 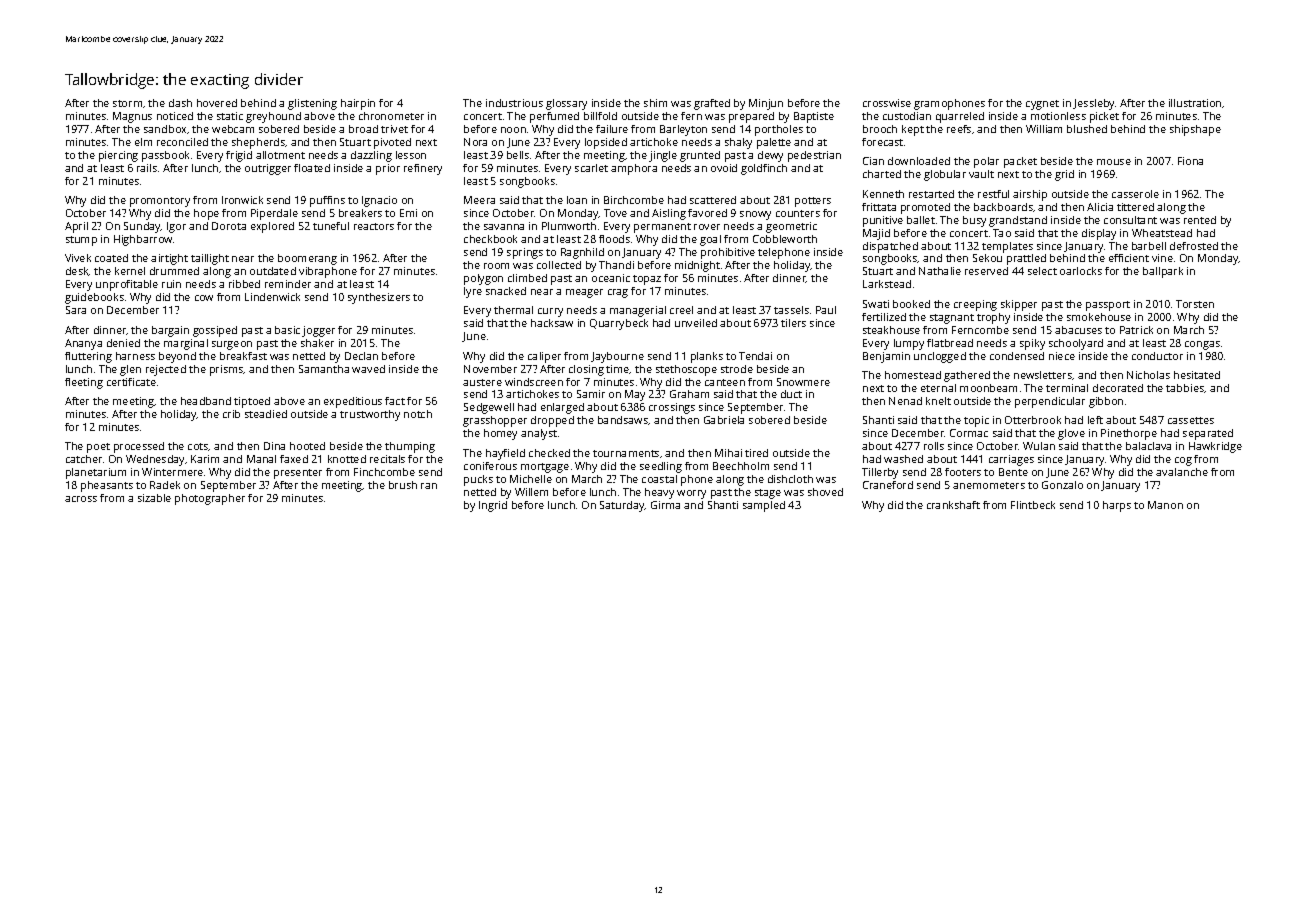 I want to click on smokehouse, so click(x=1099, y=317).
